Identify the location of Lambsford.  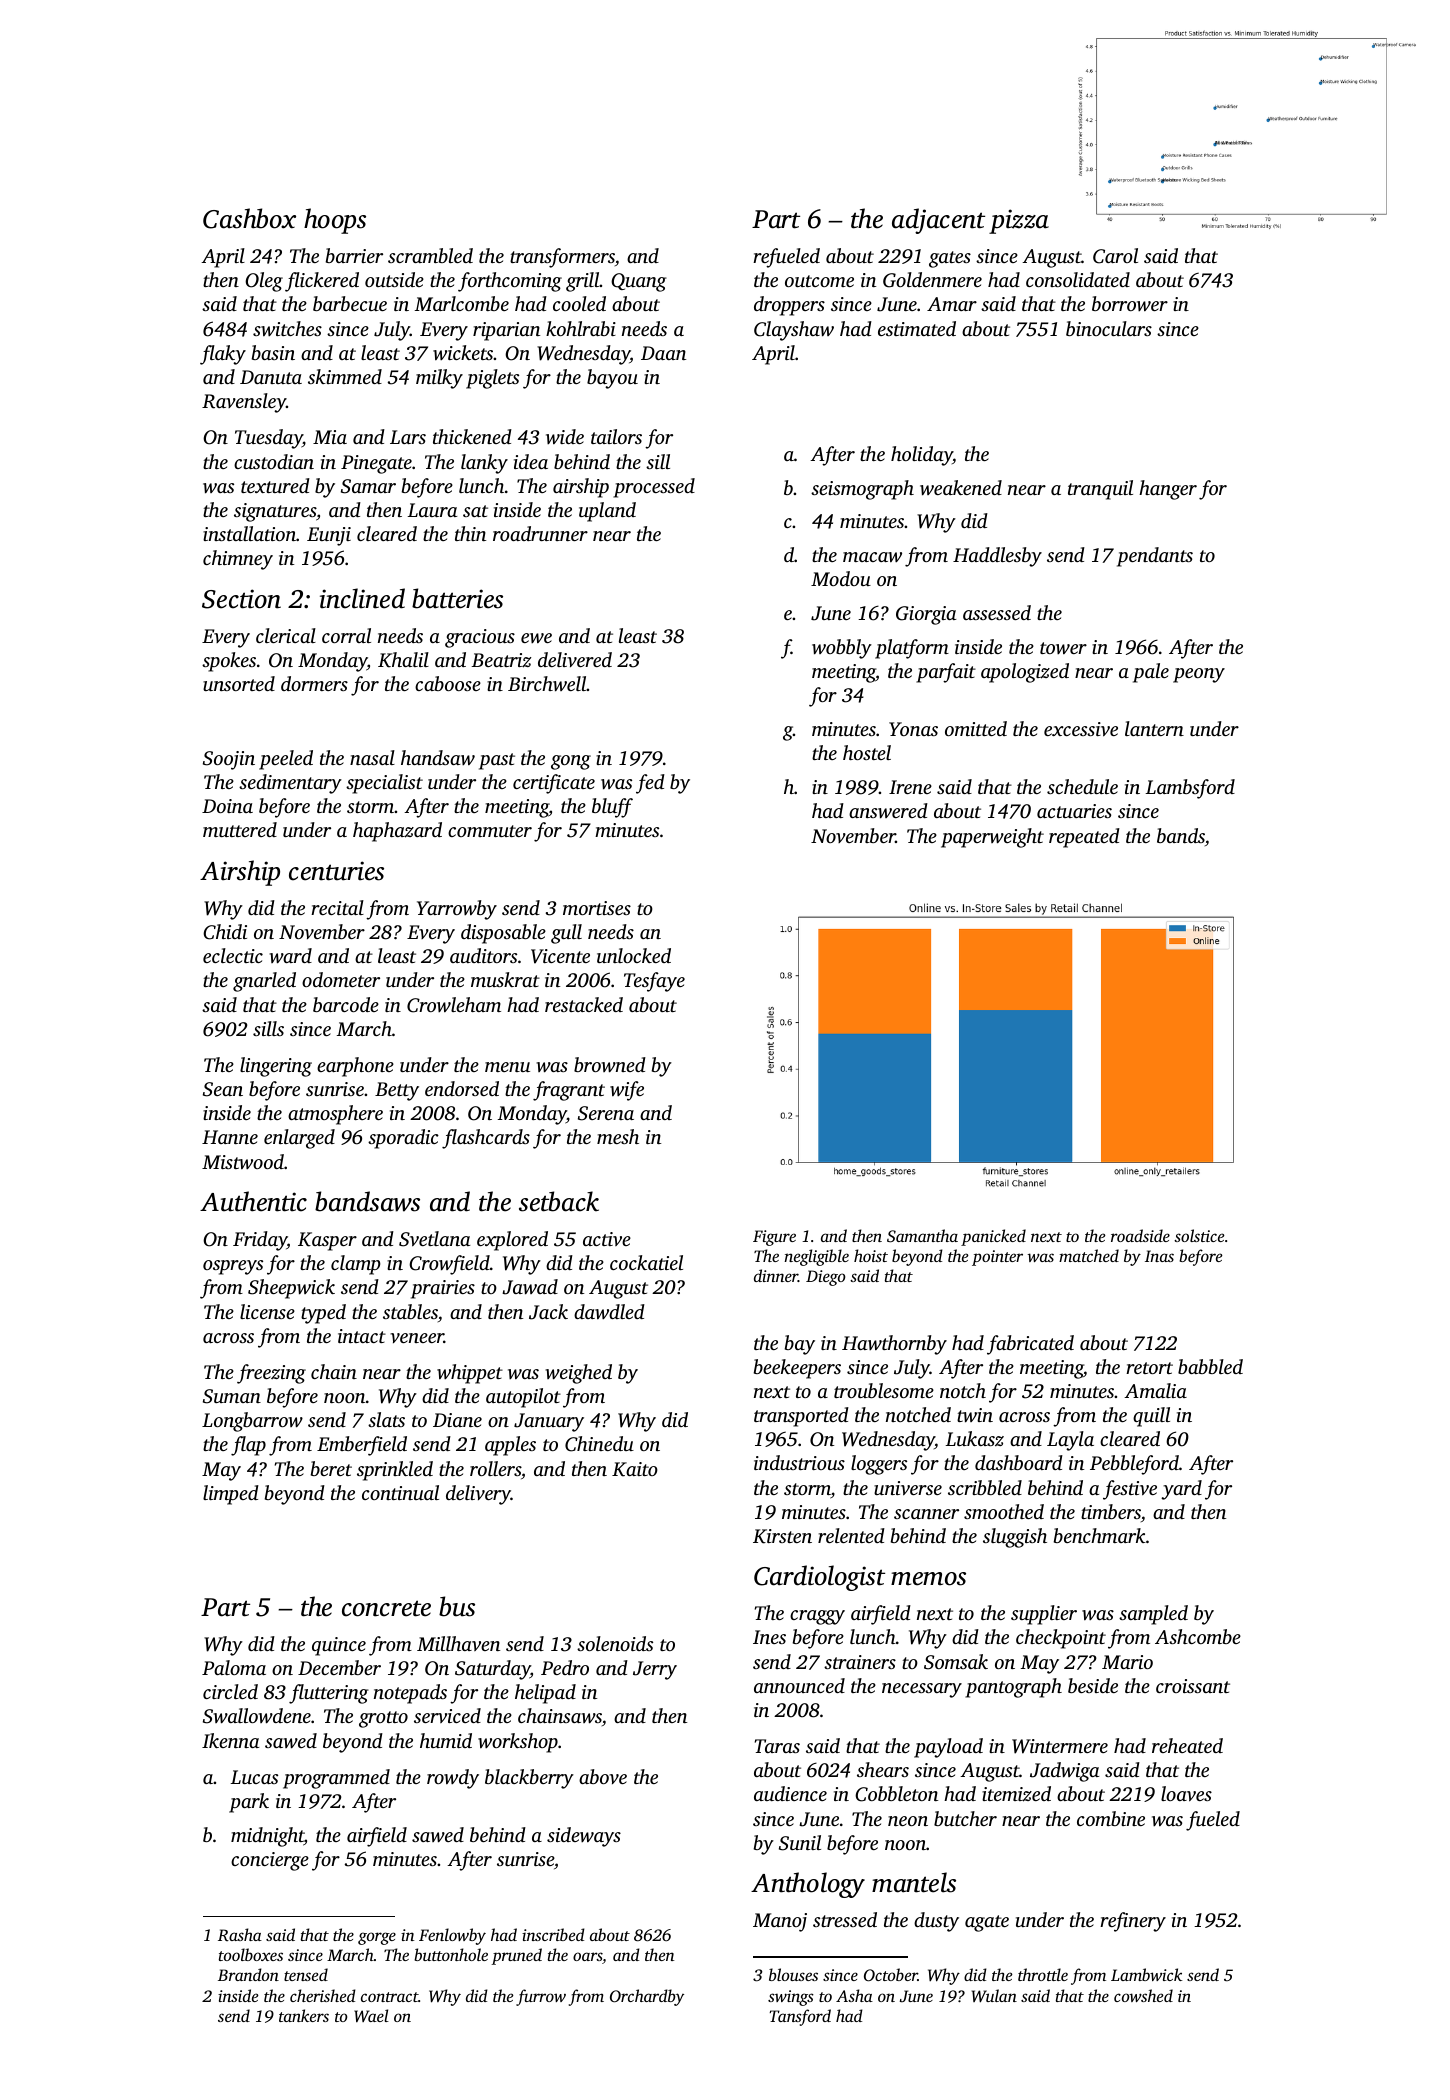
(1190, 789).
